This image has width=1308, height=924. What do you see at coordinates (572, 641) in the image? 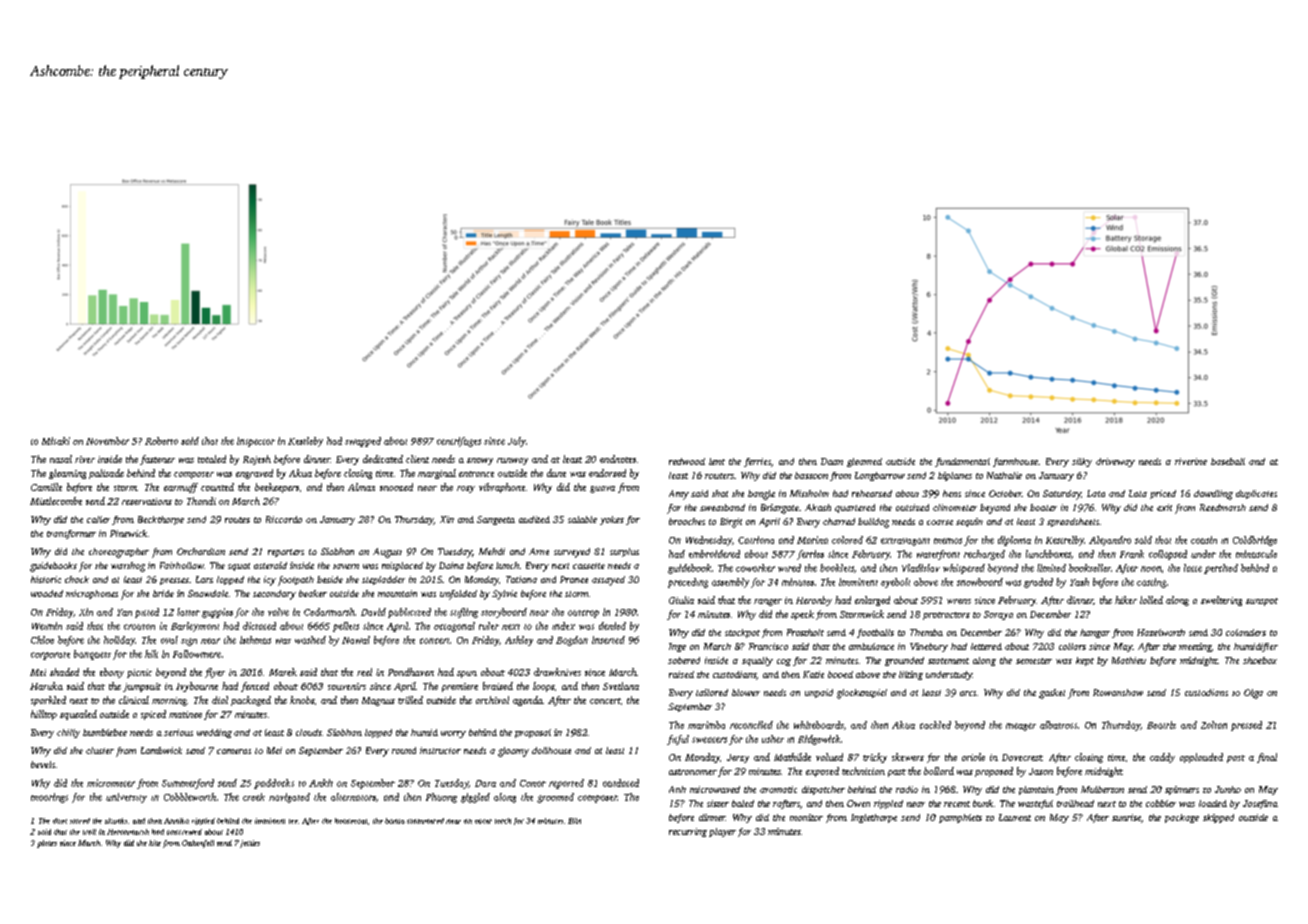
I see `Bogdan` at bounding box center [572, 641].
